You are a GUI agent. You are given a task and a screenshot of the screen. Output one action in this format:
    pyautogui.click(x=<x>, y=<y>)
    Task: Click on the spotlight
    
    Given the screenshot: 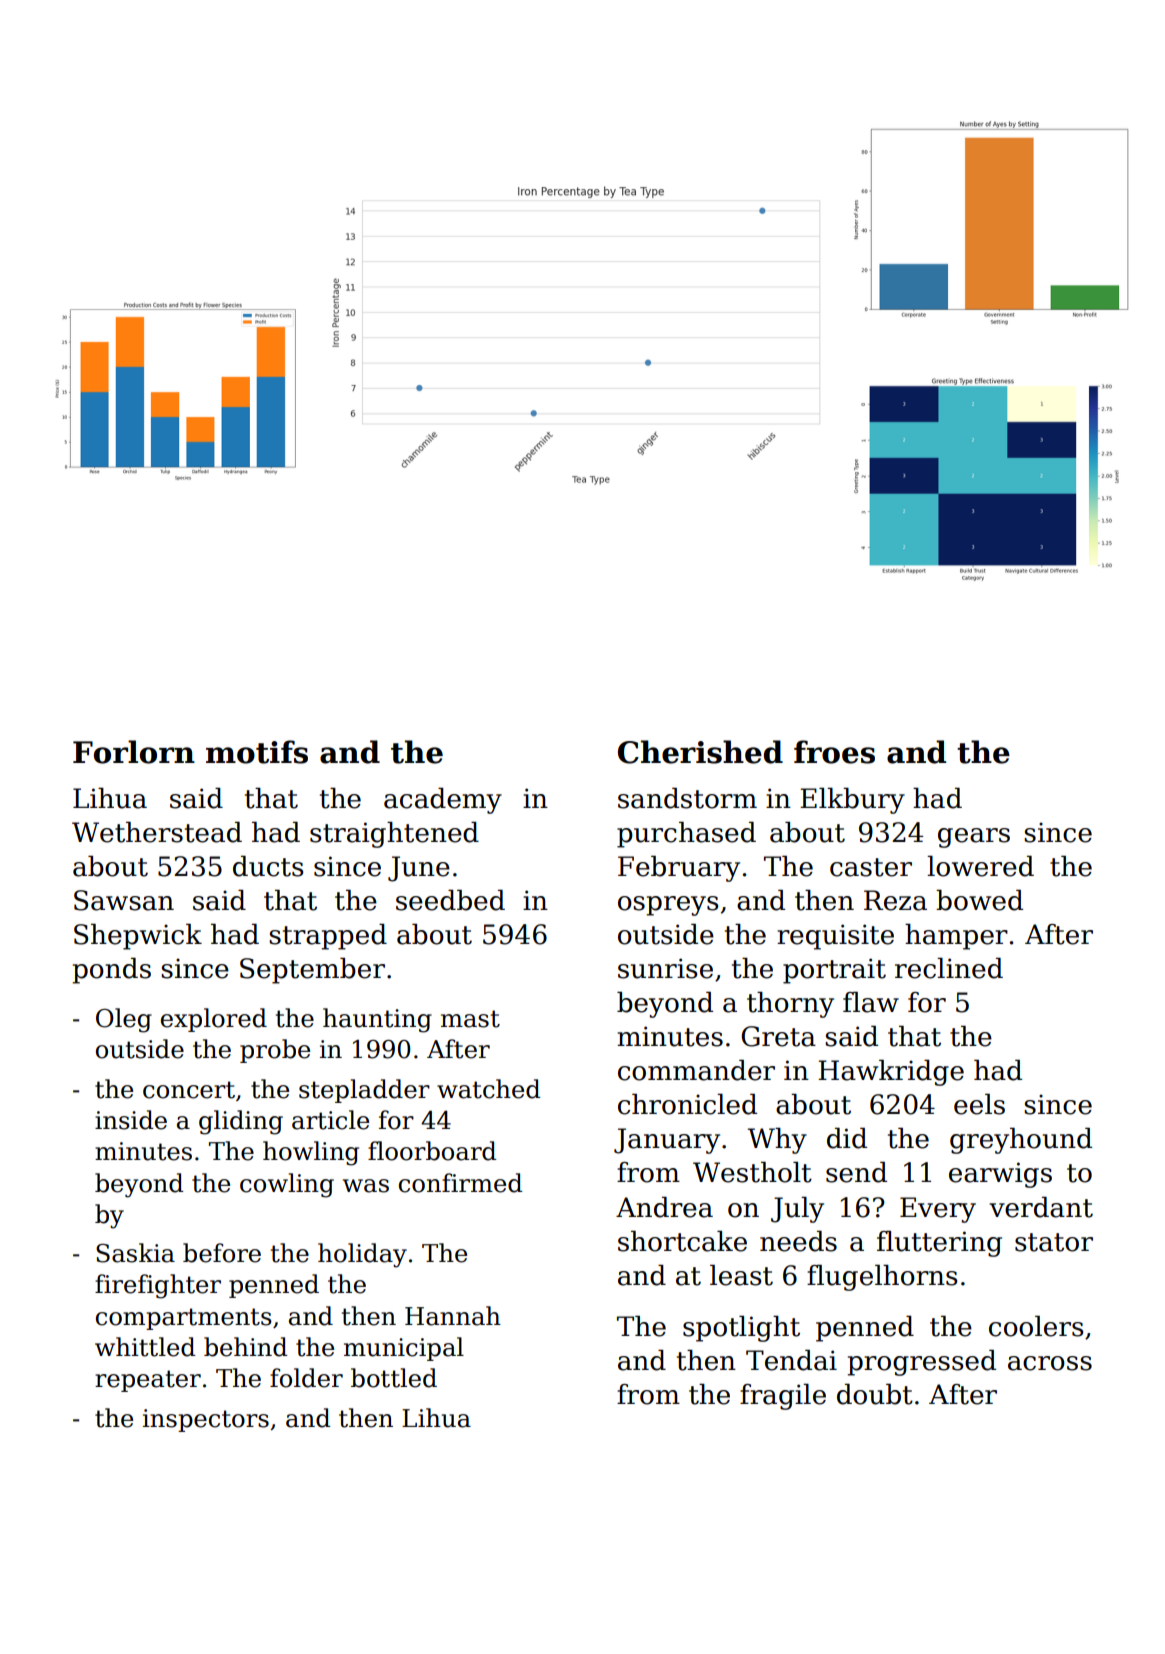 What is the action you would take?
    pyautogui.click(x=741, y=1329)
